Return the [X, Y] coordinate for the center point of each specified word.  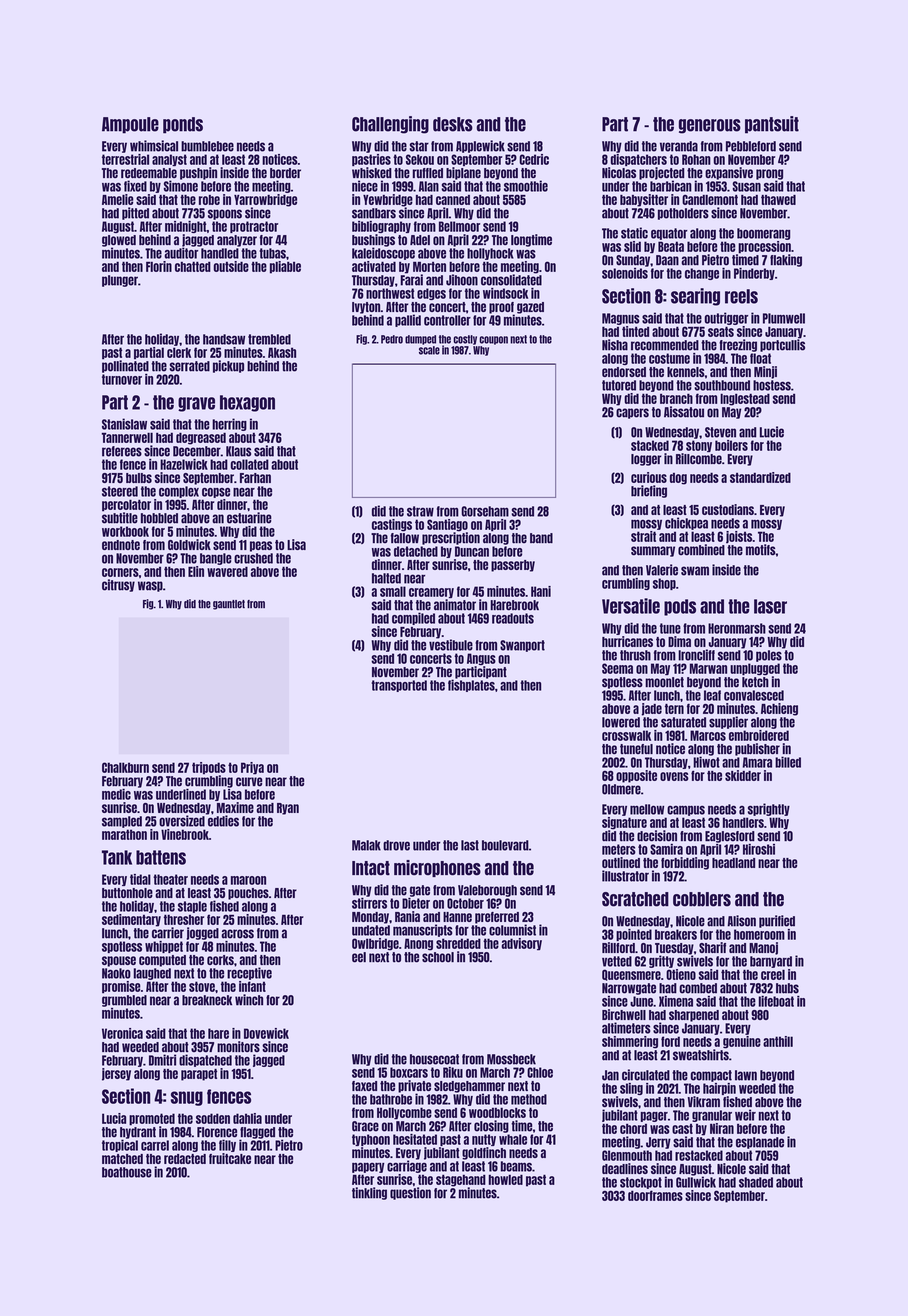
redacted [185, 1159]
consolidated [511, 280]
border [285, 173]
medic [116, 794]
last [470, 845]
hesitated [415, 1139]
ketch [755, 682]
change [702, 274]
